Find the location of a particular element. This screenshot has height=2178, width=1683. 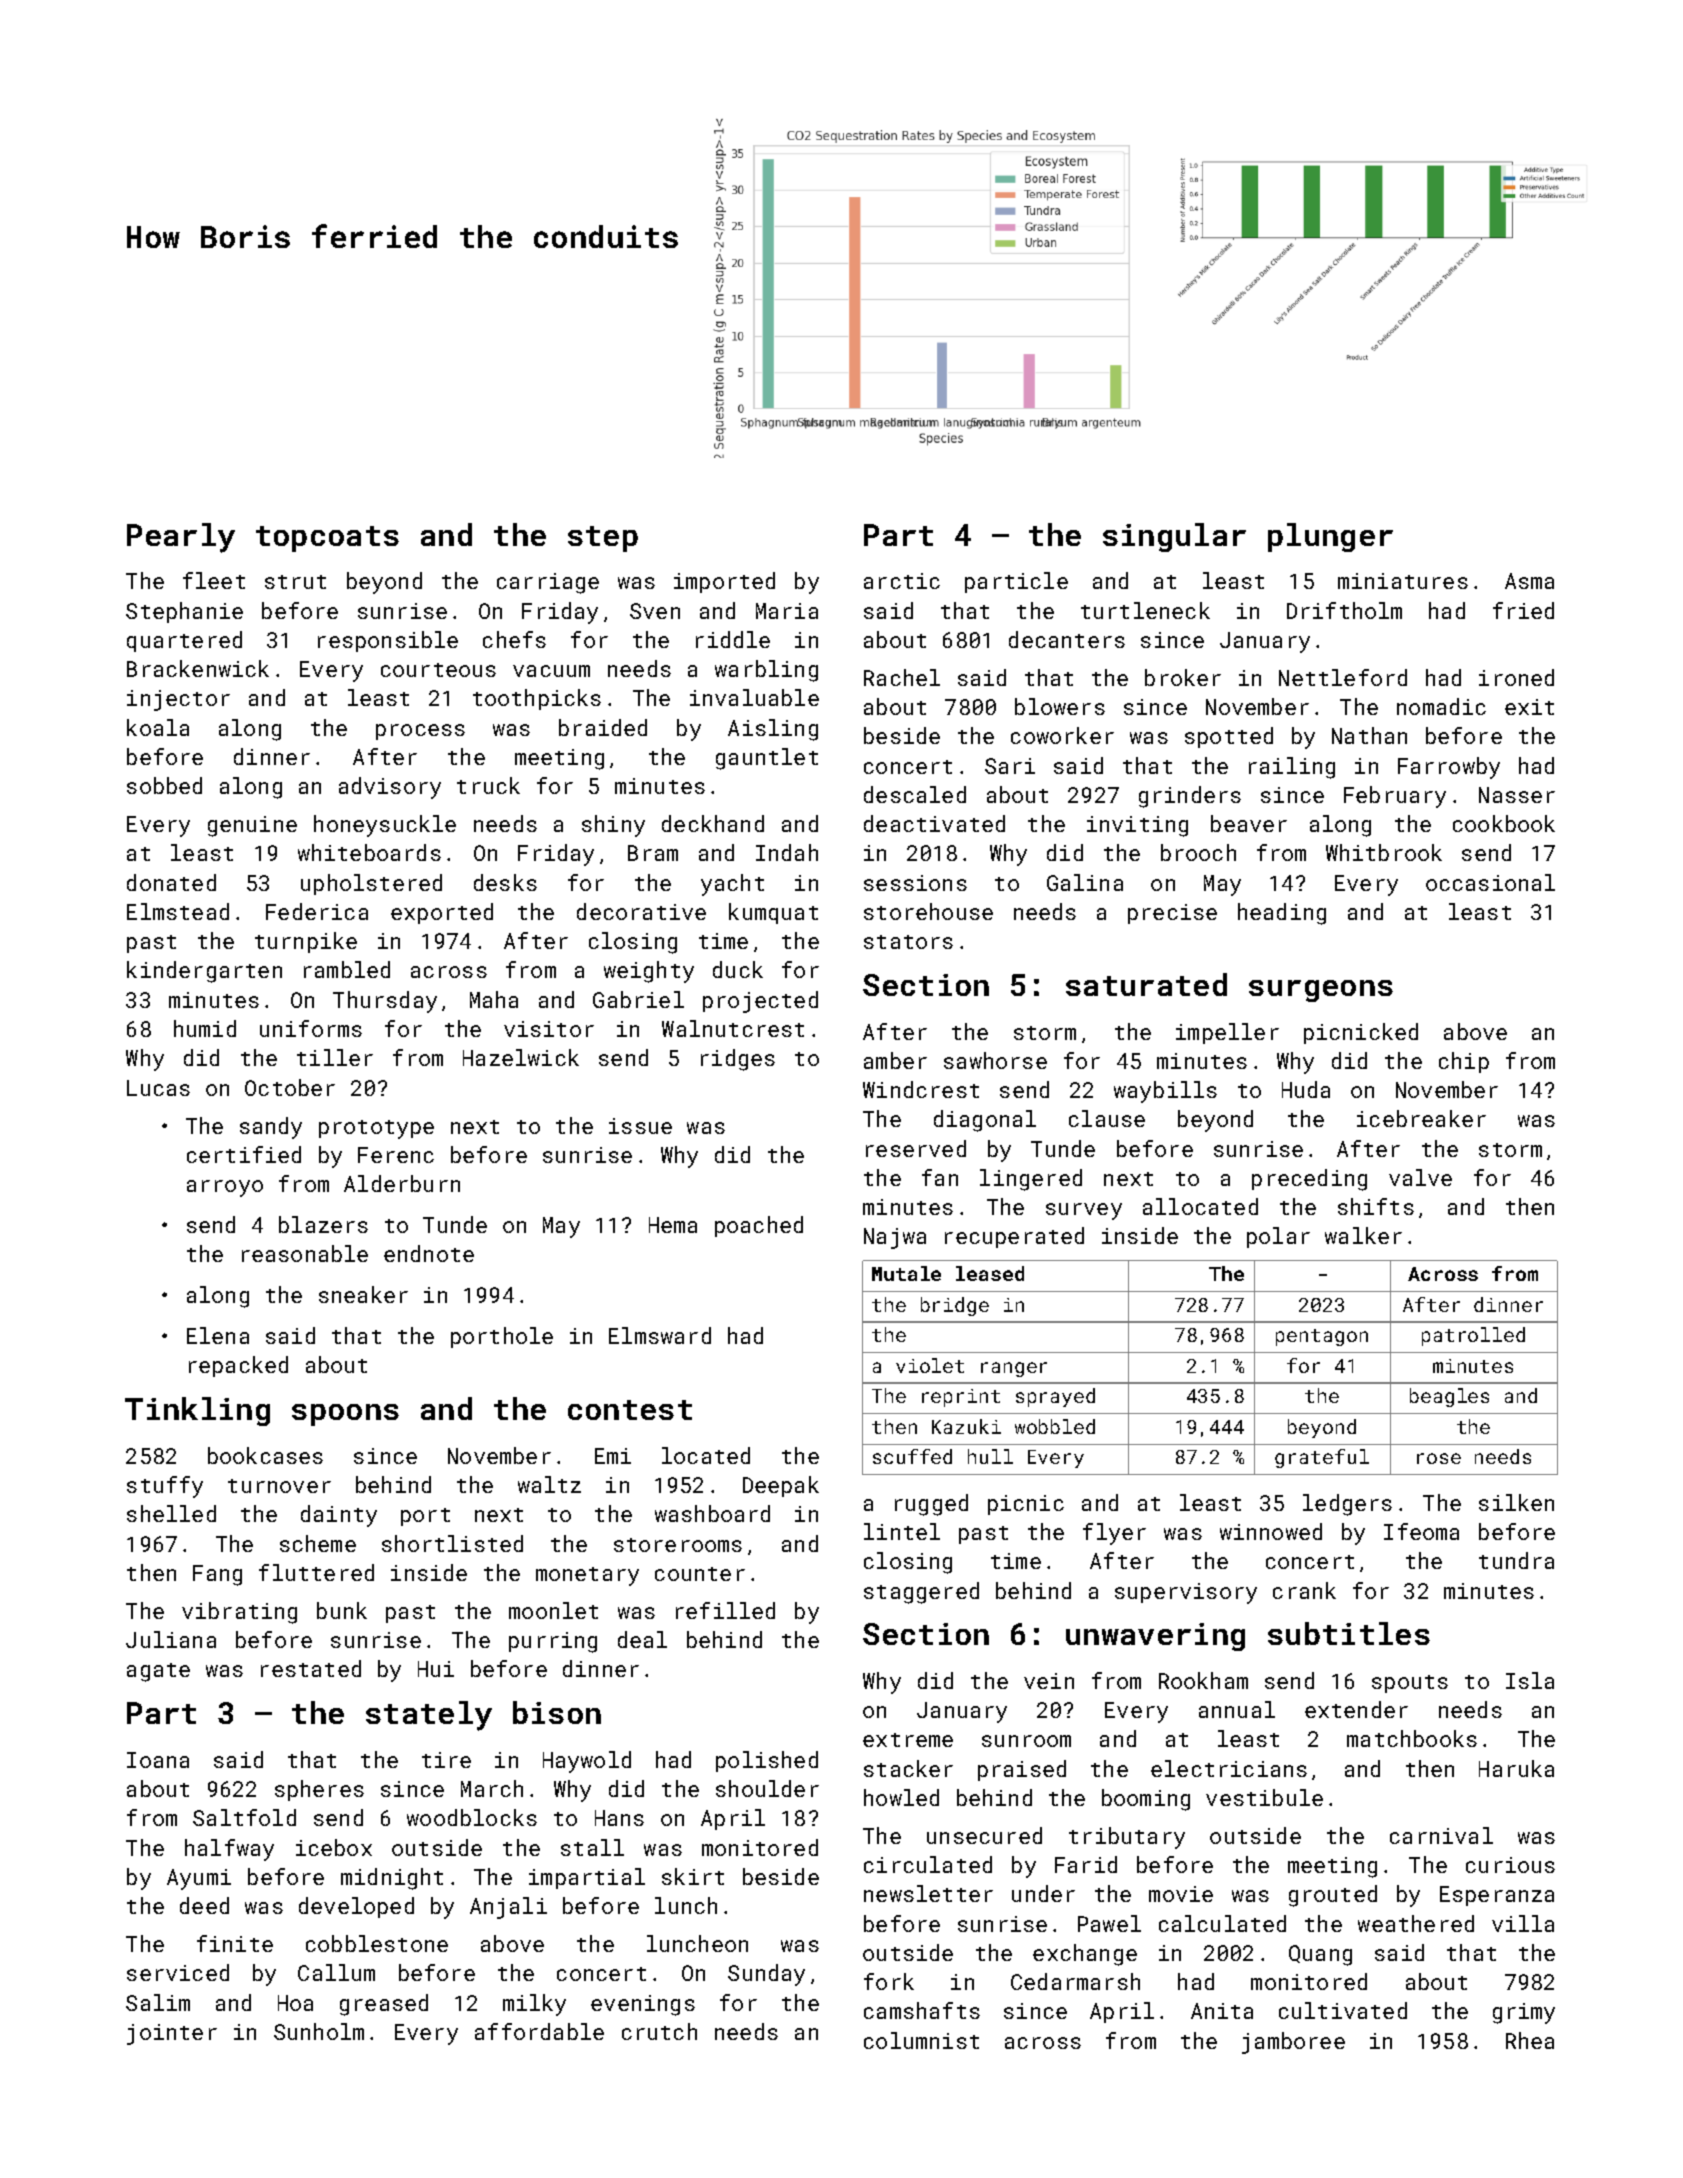

Elmsward is located at coordinates (660, 1335).
